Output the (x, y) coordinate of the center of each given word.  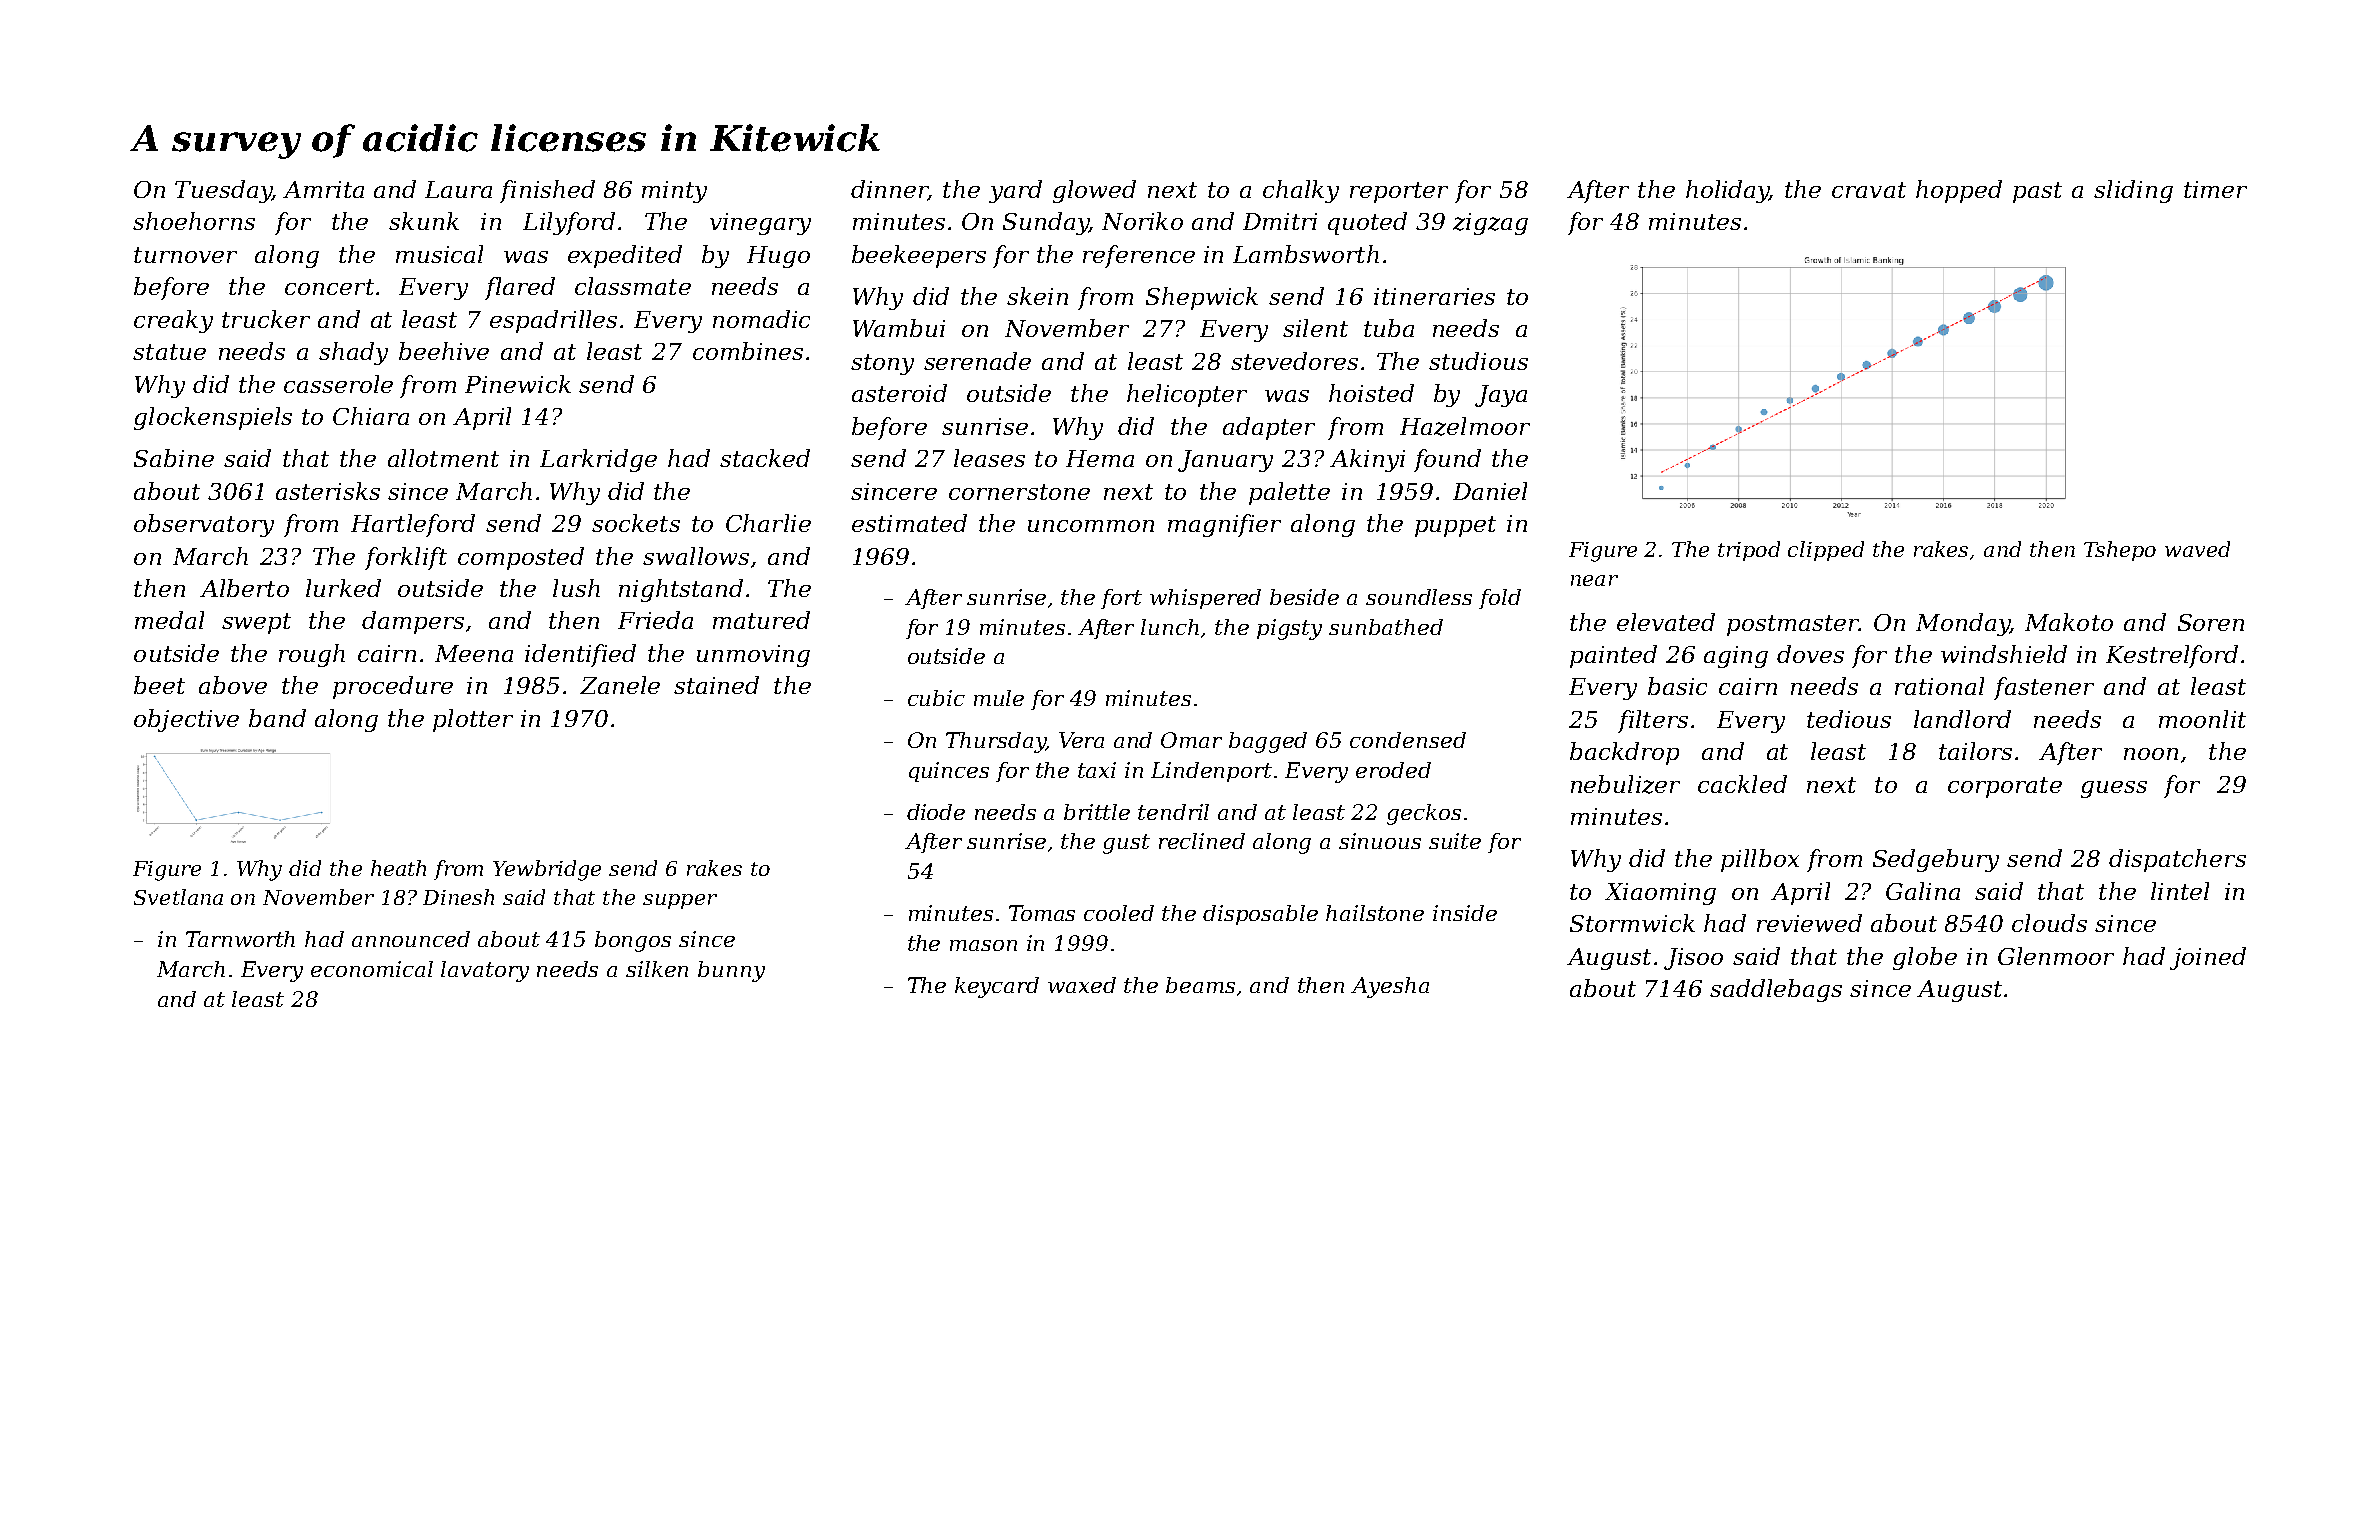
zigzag (1490, 224)
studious (1478, 361)
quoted (1367, 223)
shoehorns (194, 221)
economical (372, 969)
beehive (444, 351)
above (233, 685)
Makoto (2069, 622)
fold (1500, 599)
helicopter (1187, 395)
